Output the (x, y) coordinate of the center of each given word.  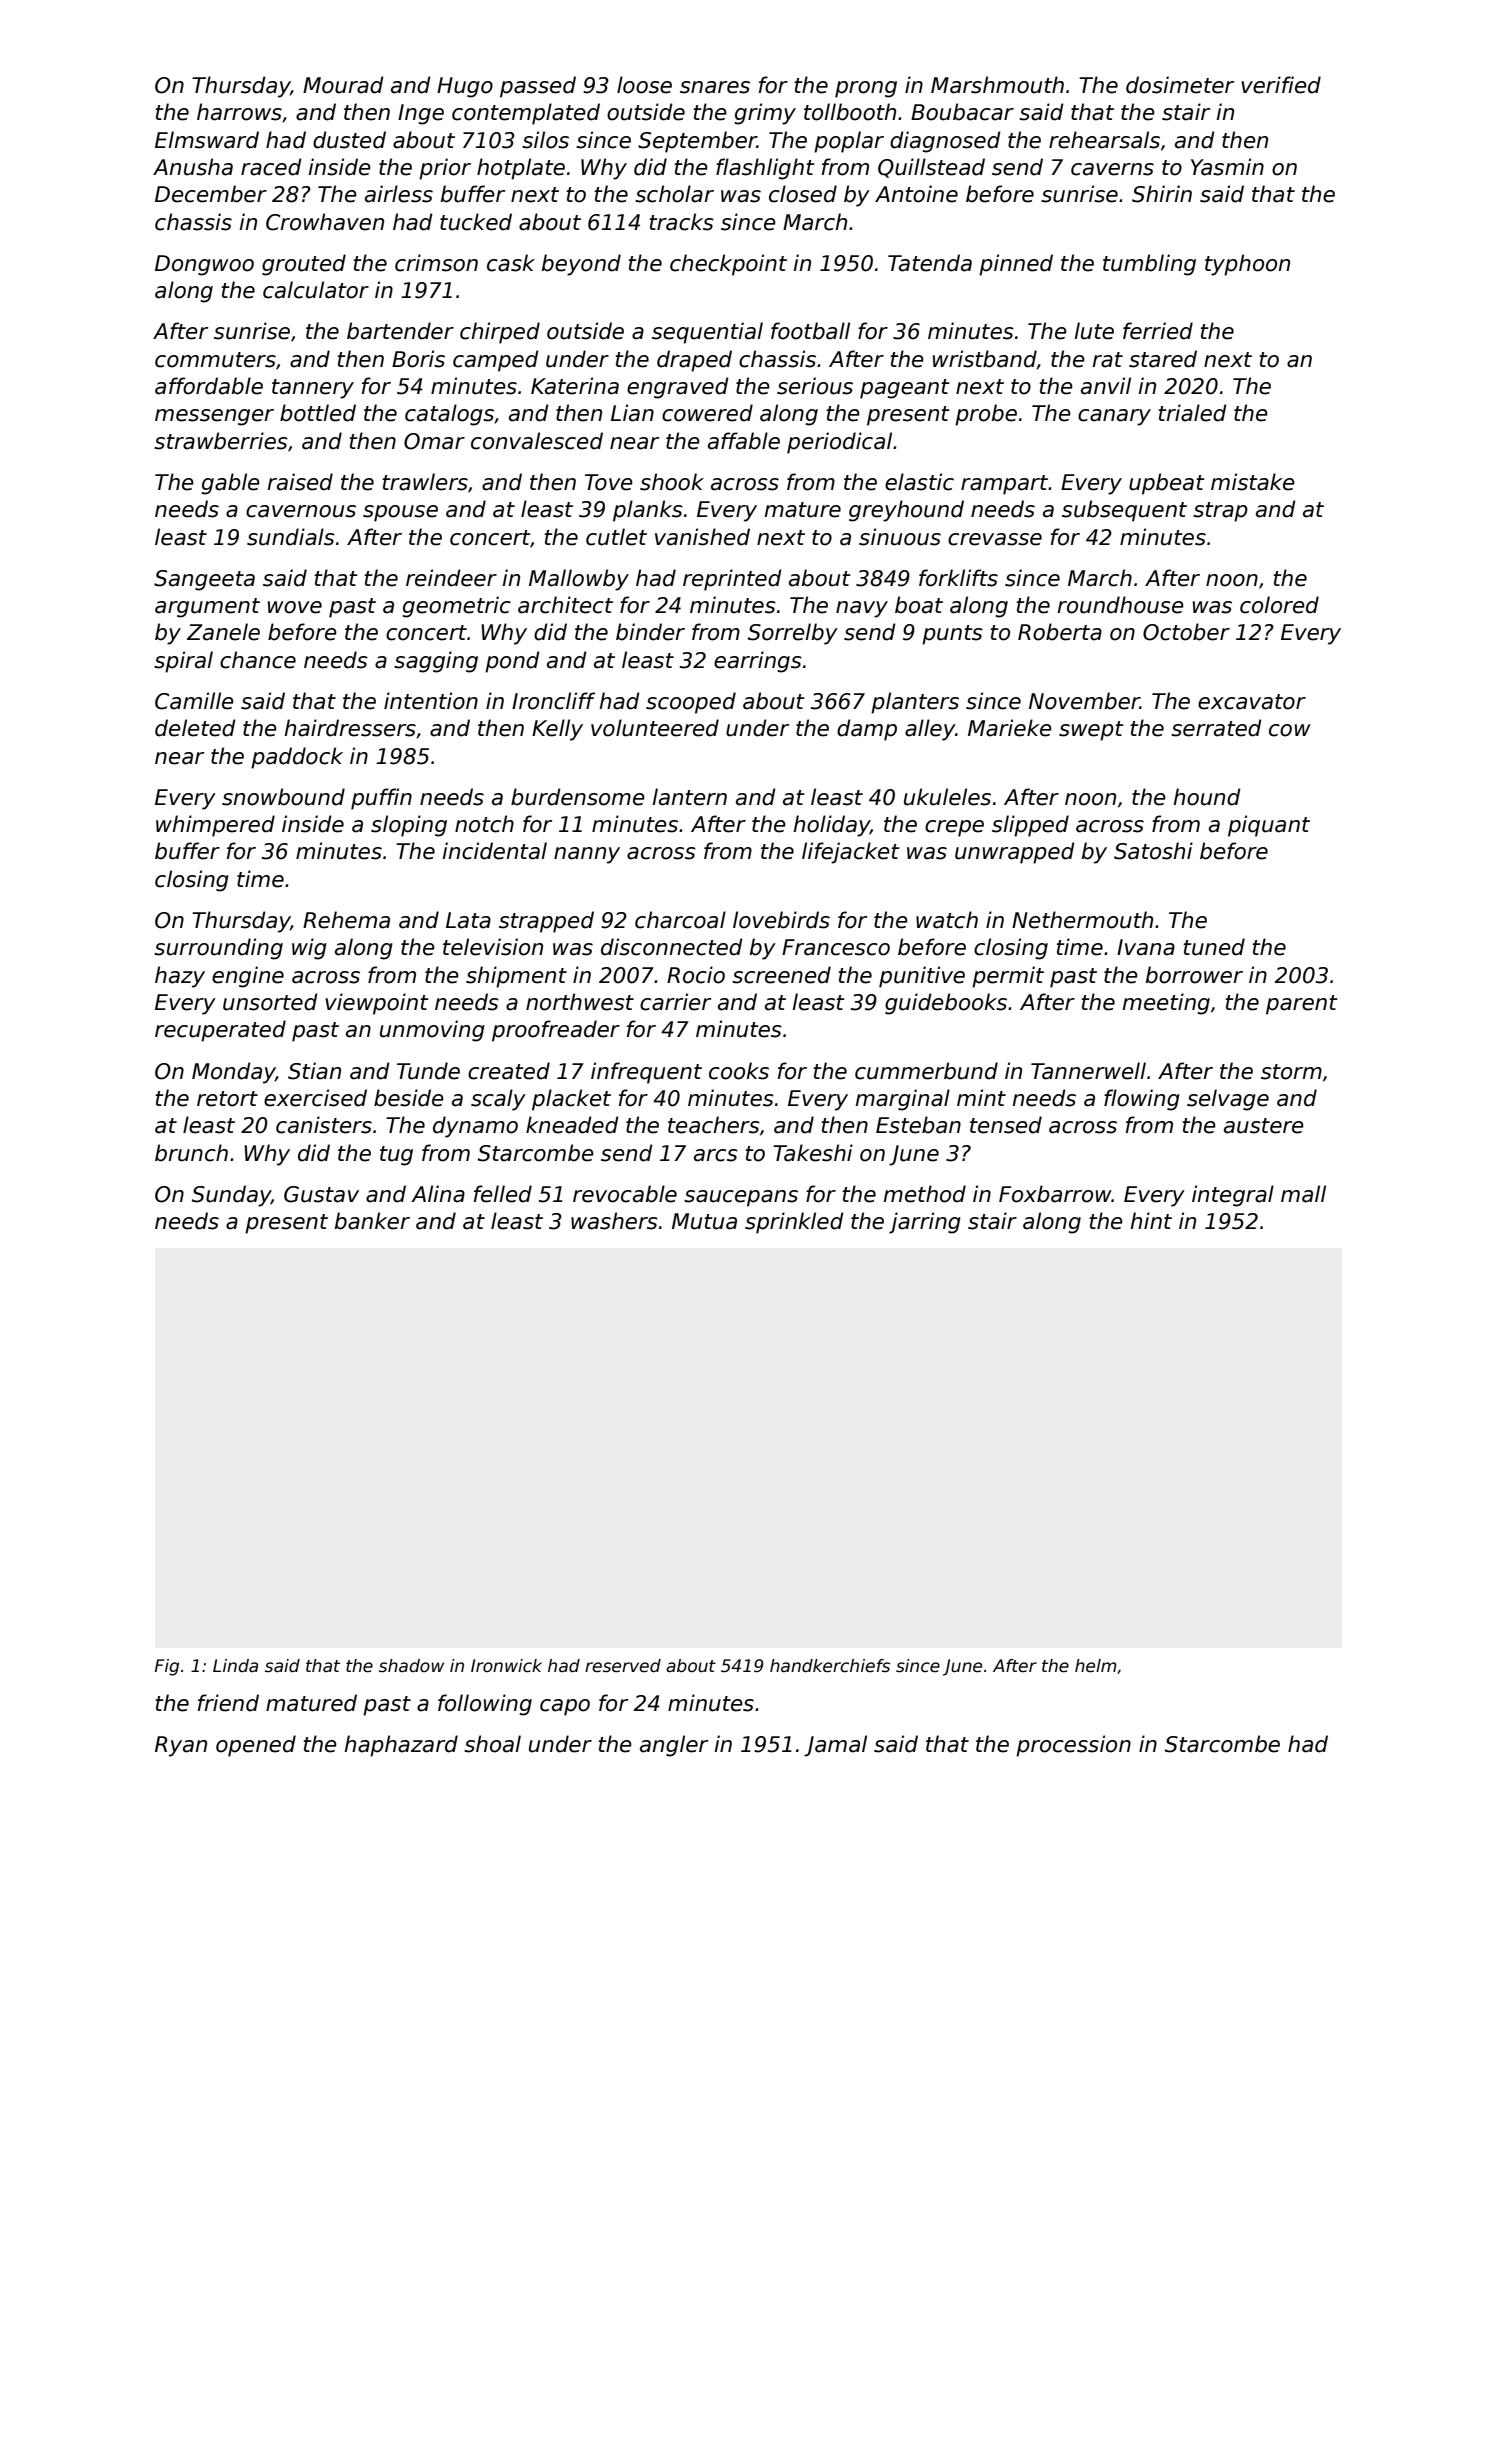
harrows (239, 112)
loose (644, 85)
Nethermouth (1082, 920)
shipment (516, 977)
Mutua (704, 1221)
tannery (313, 389)
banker (372, 1221)
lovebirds (781, 920)
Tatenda (930, 263)
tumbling (1149, 265)
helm (1095, 1666)
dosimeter (1180, 85)
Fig (167, 1667)
